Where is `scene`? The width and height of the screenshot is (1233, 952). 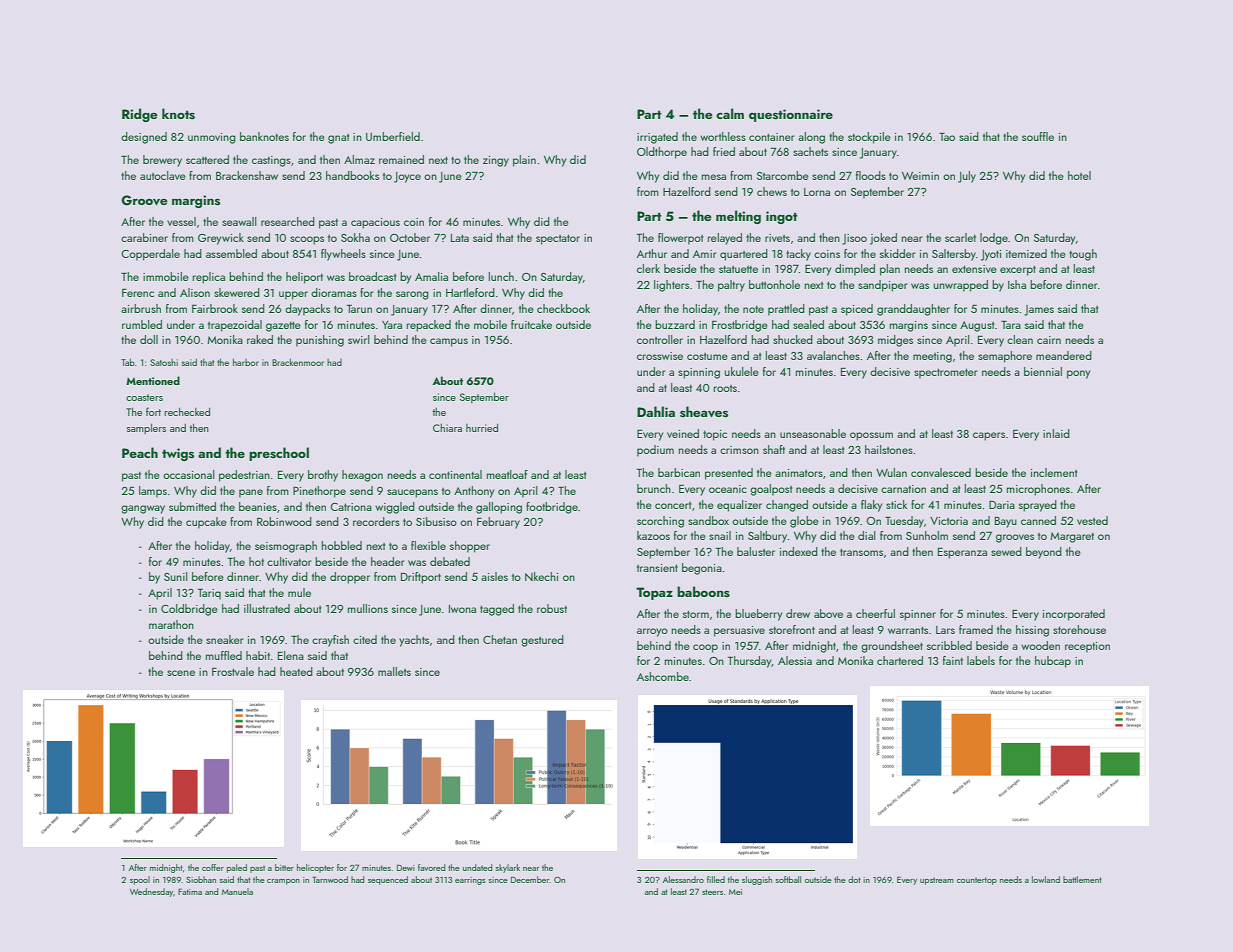
scene is located at coordinates (181, 673).
